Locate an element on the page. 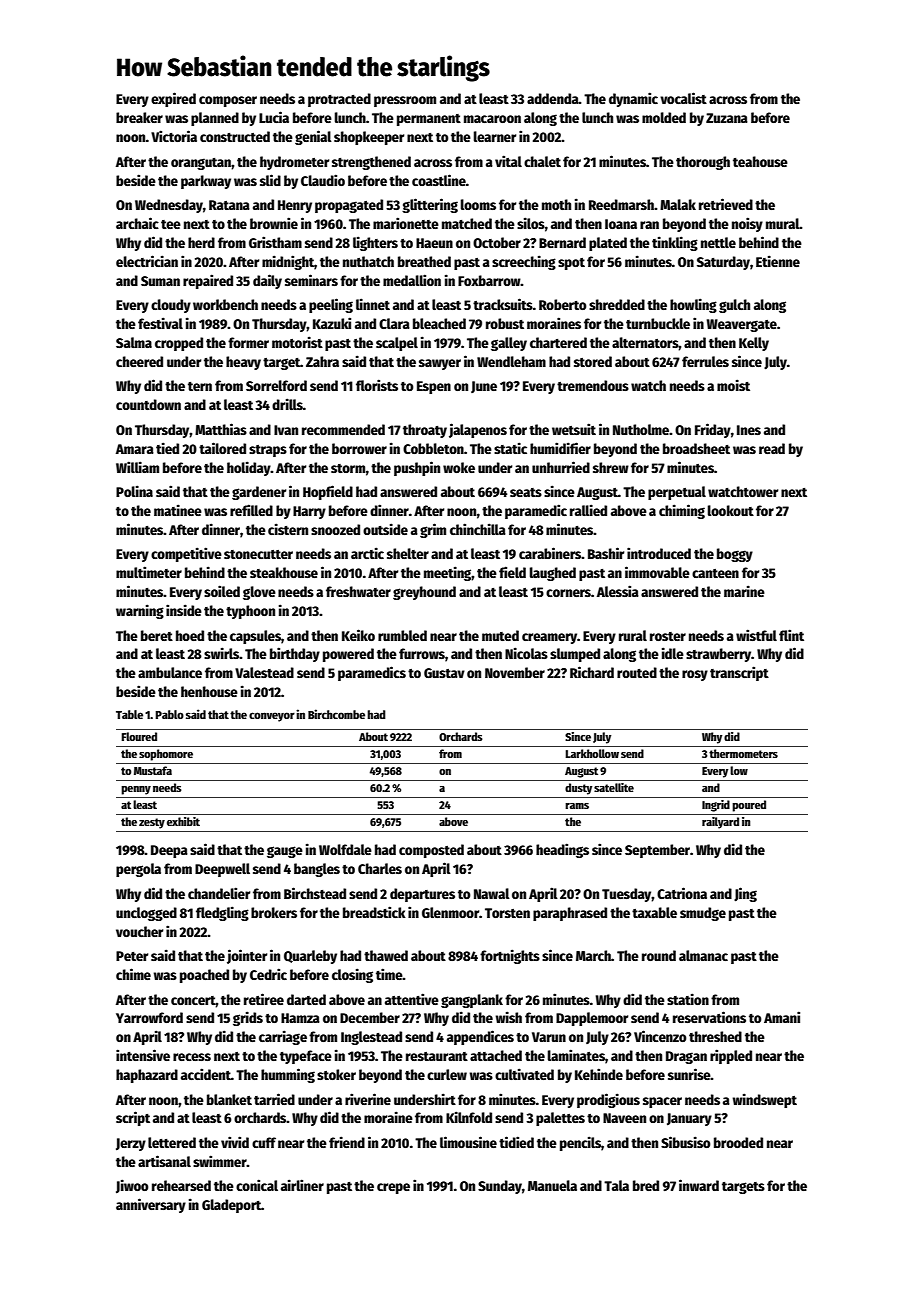 The width and height of the page is (924, 1308). steakhouse is located at coordinates (284, 572).
